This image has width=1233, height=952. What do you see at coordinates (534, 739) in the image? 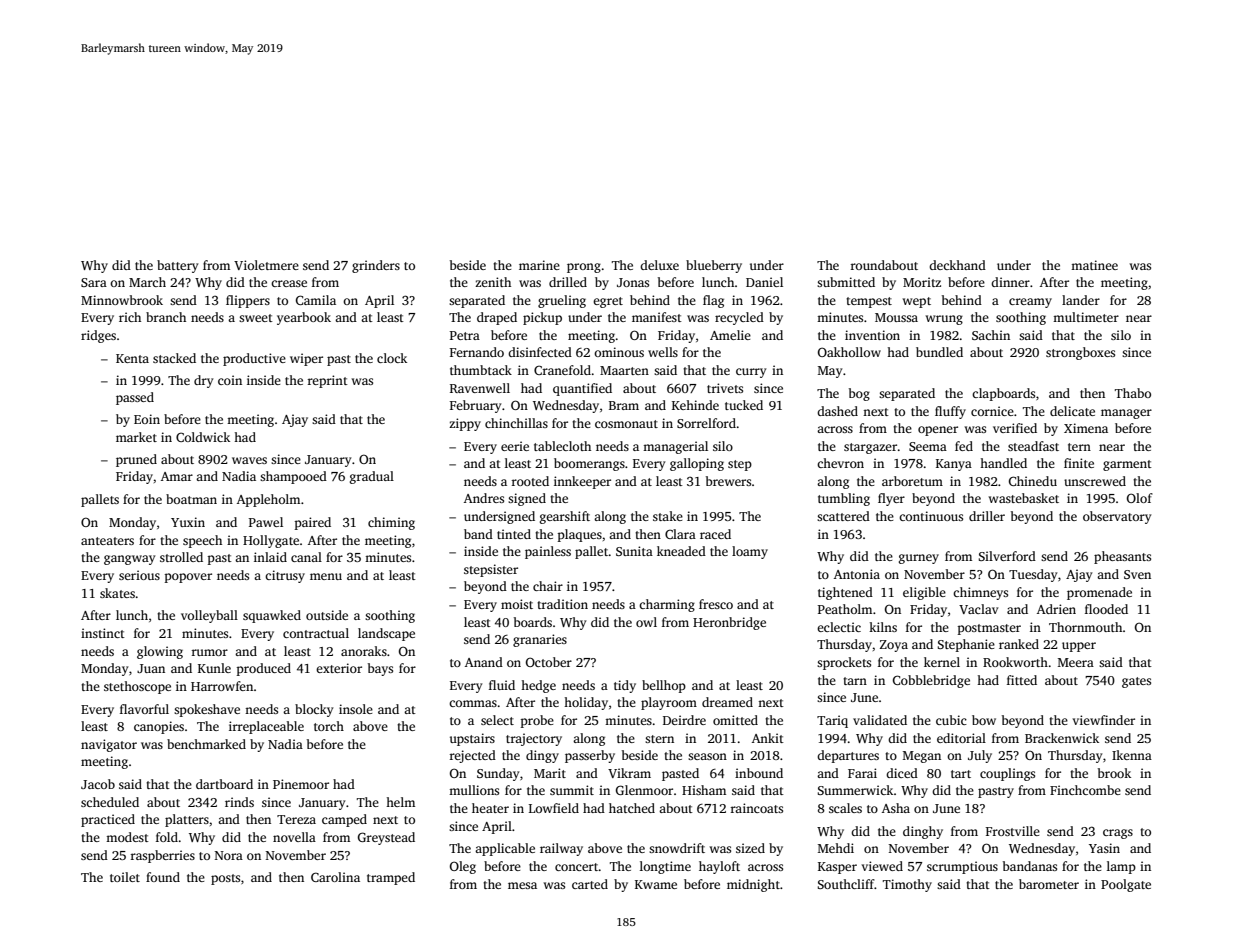
I see `trajectory` at bounding box center [534, 739].
